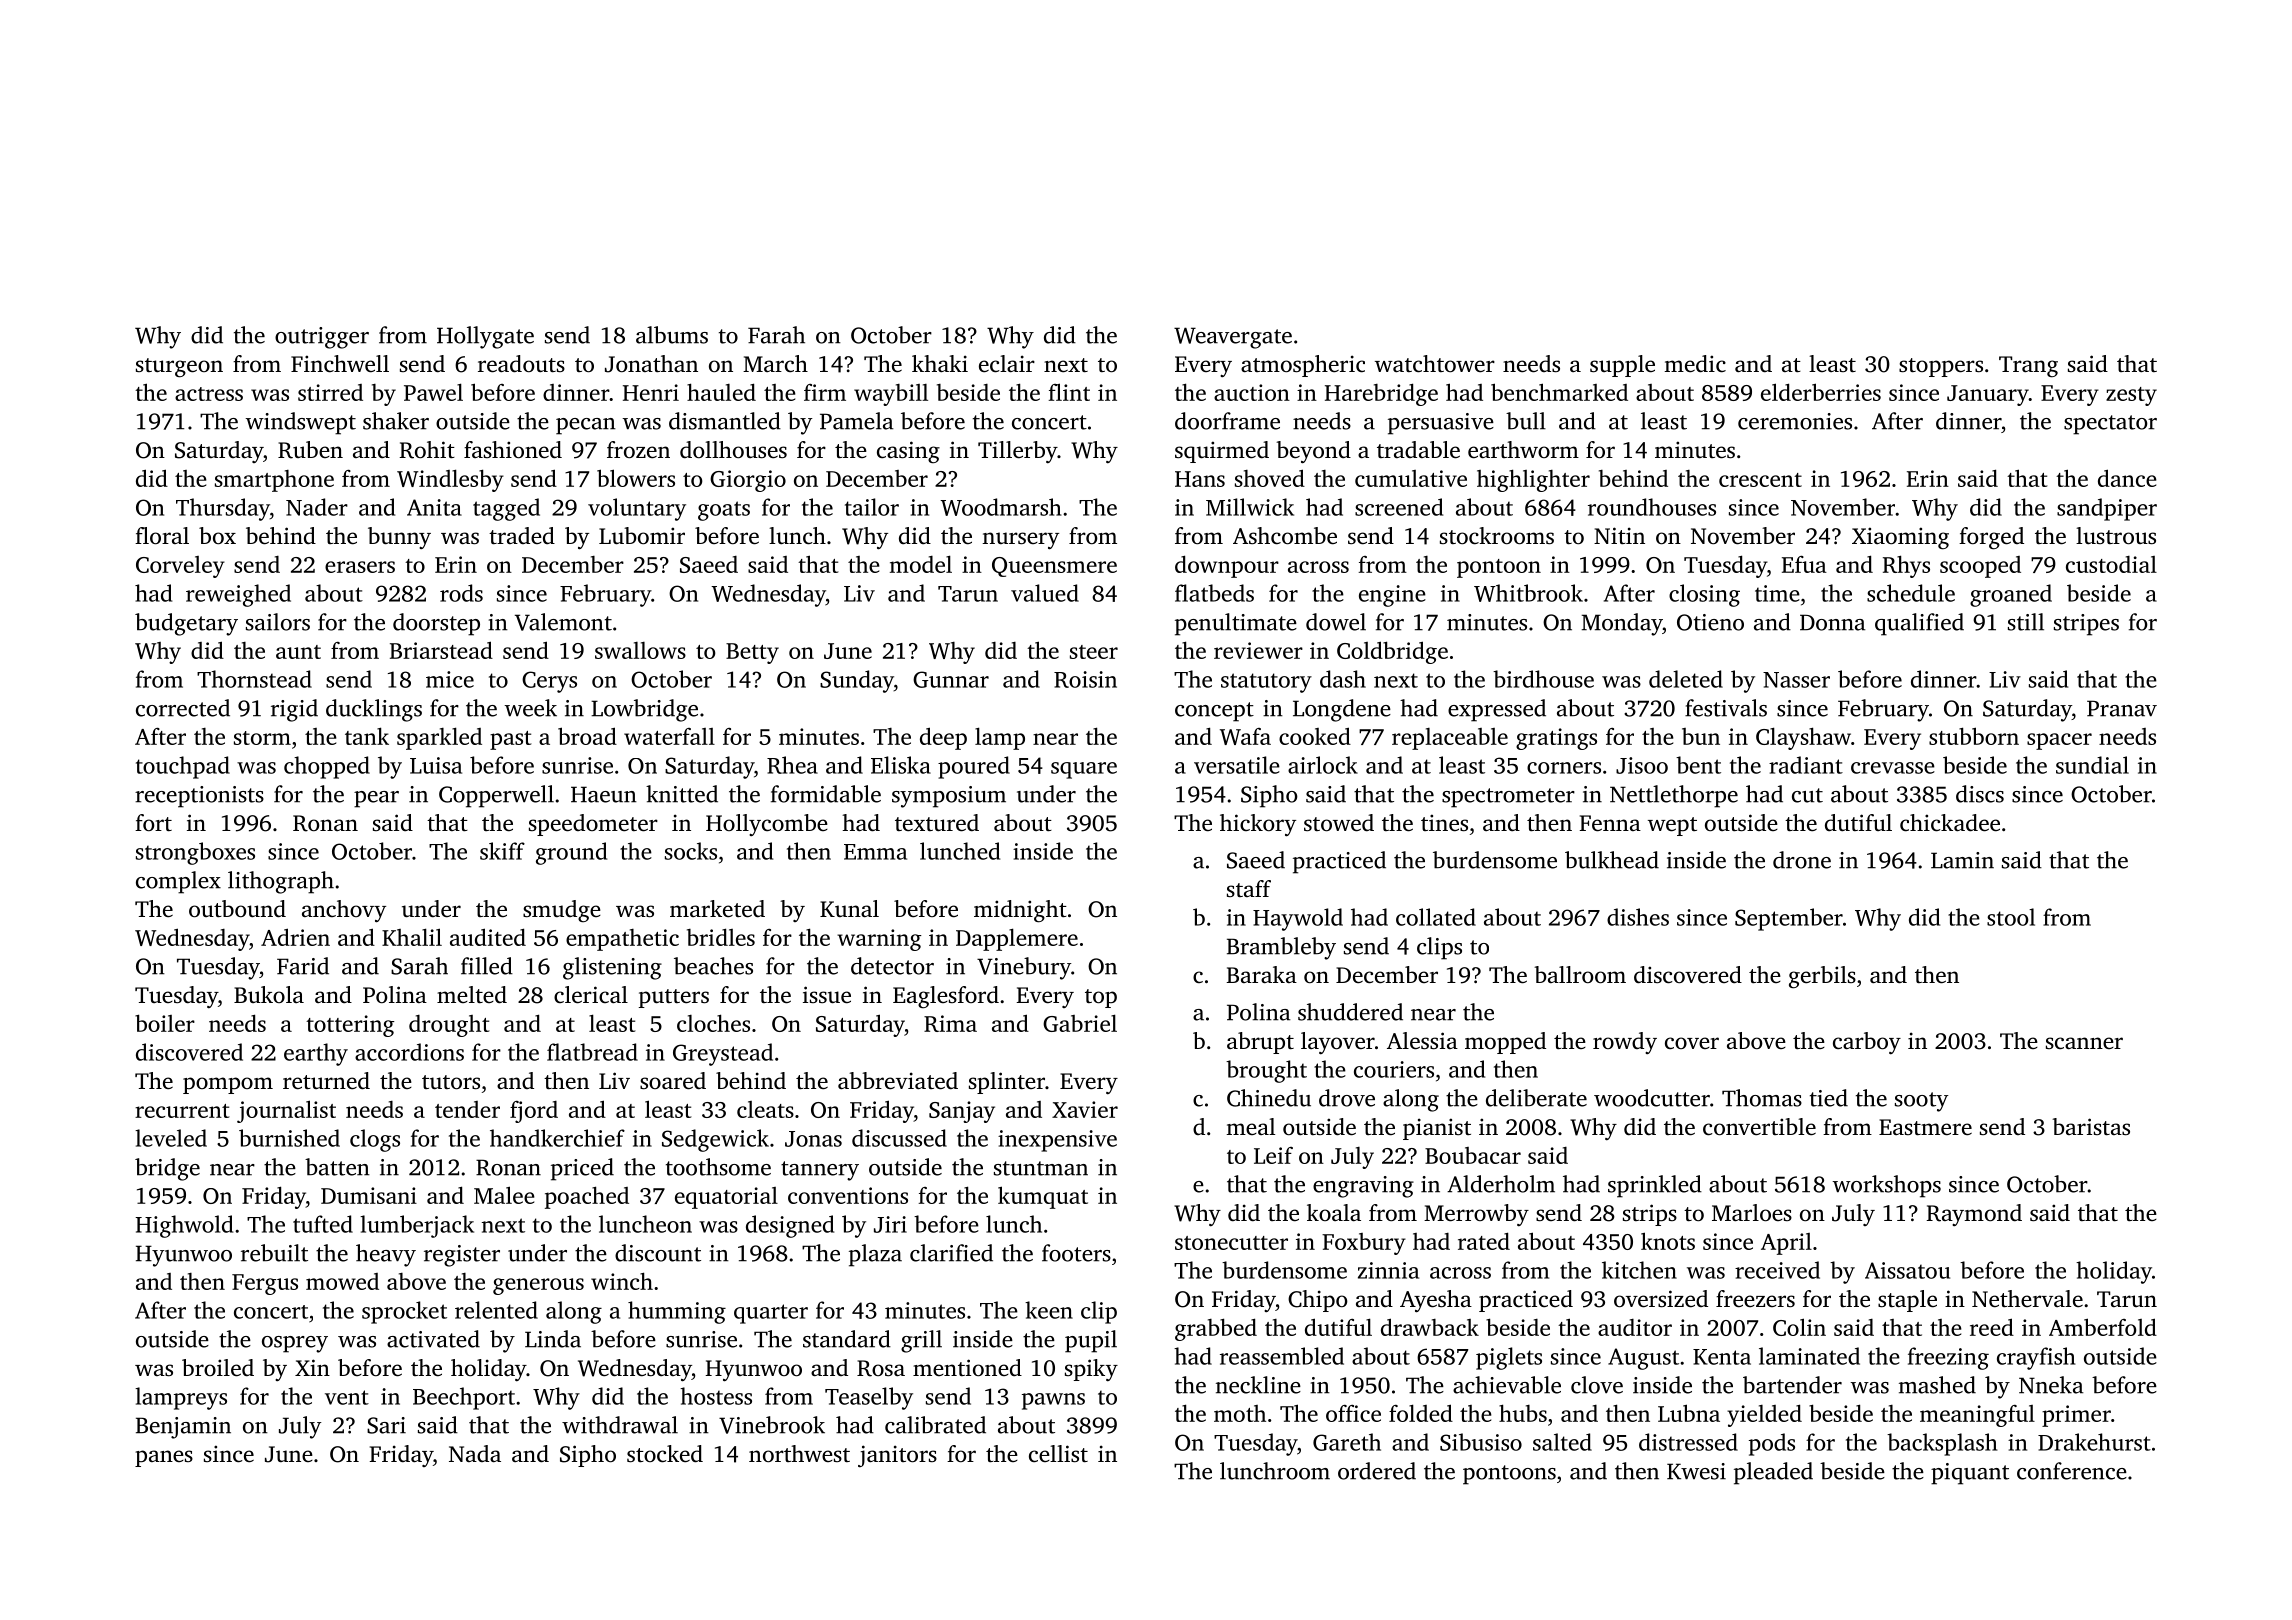  What do you see at coordinates (475, 1453) in the screenshot?
I see `Nada` at bounding box center [475, 1453].
